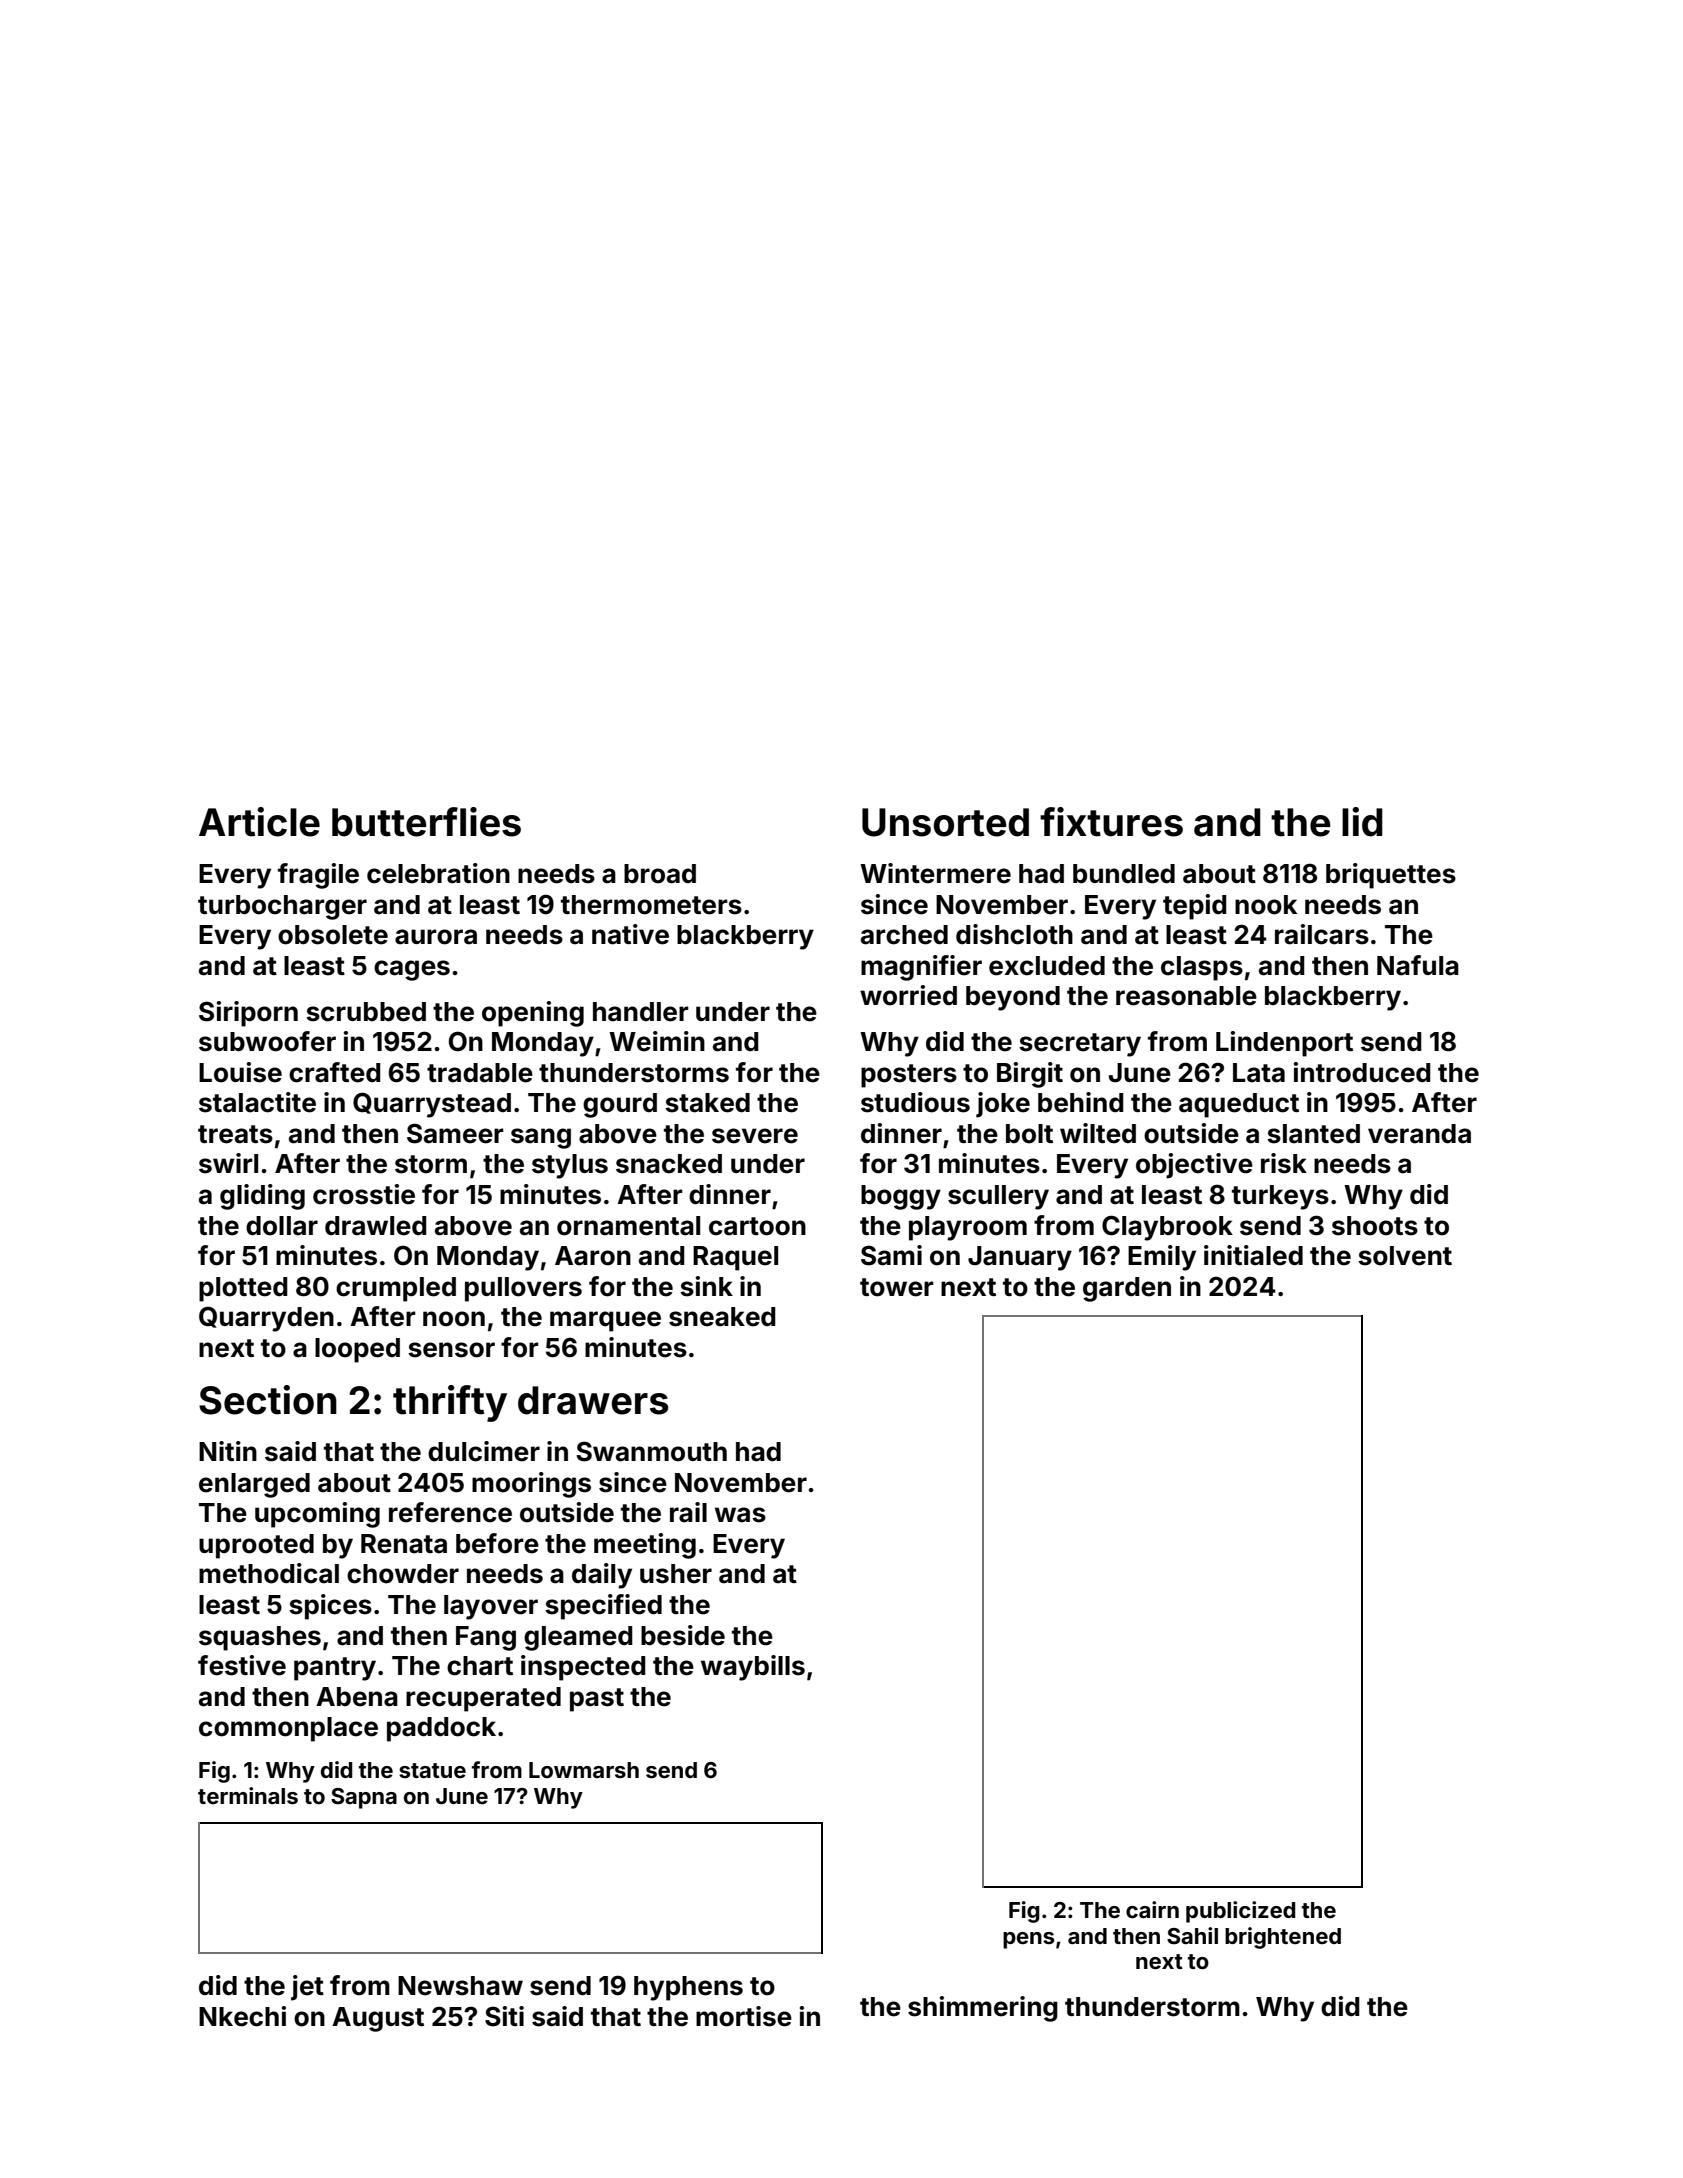 This page has width=1683, height=2178. I want to click on brightened, so click(1283, 1938).
